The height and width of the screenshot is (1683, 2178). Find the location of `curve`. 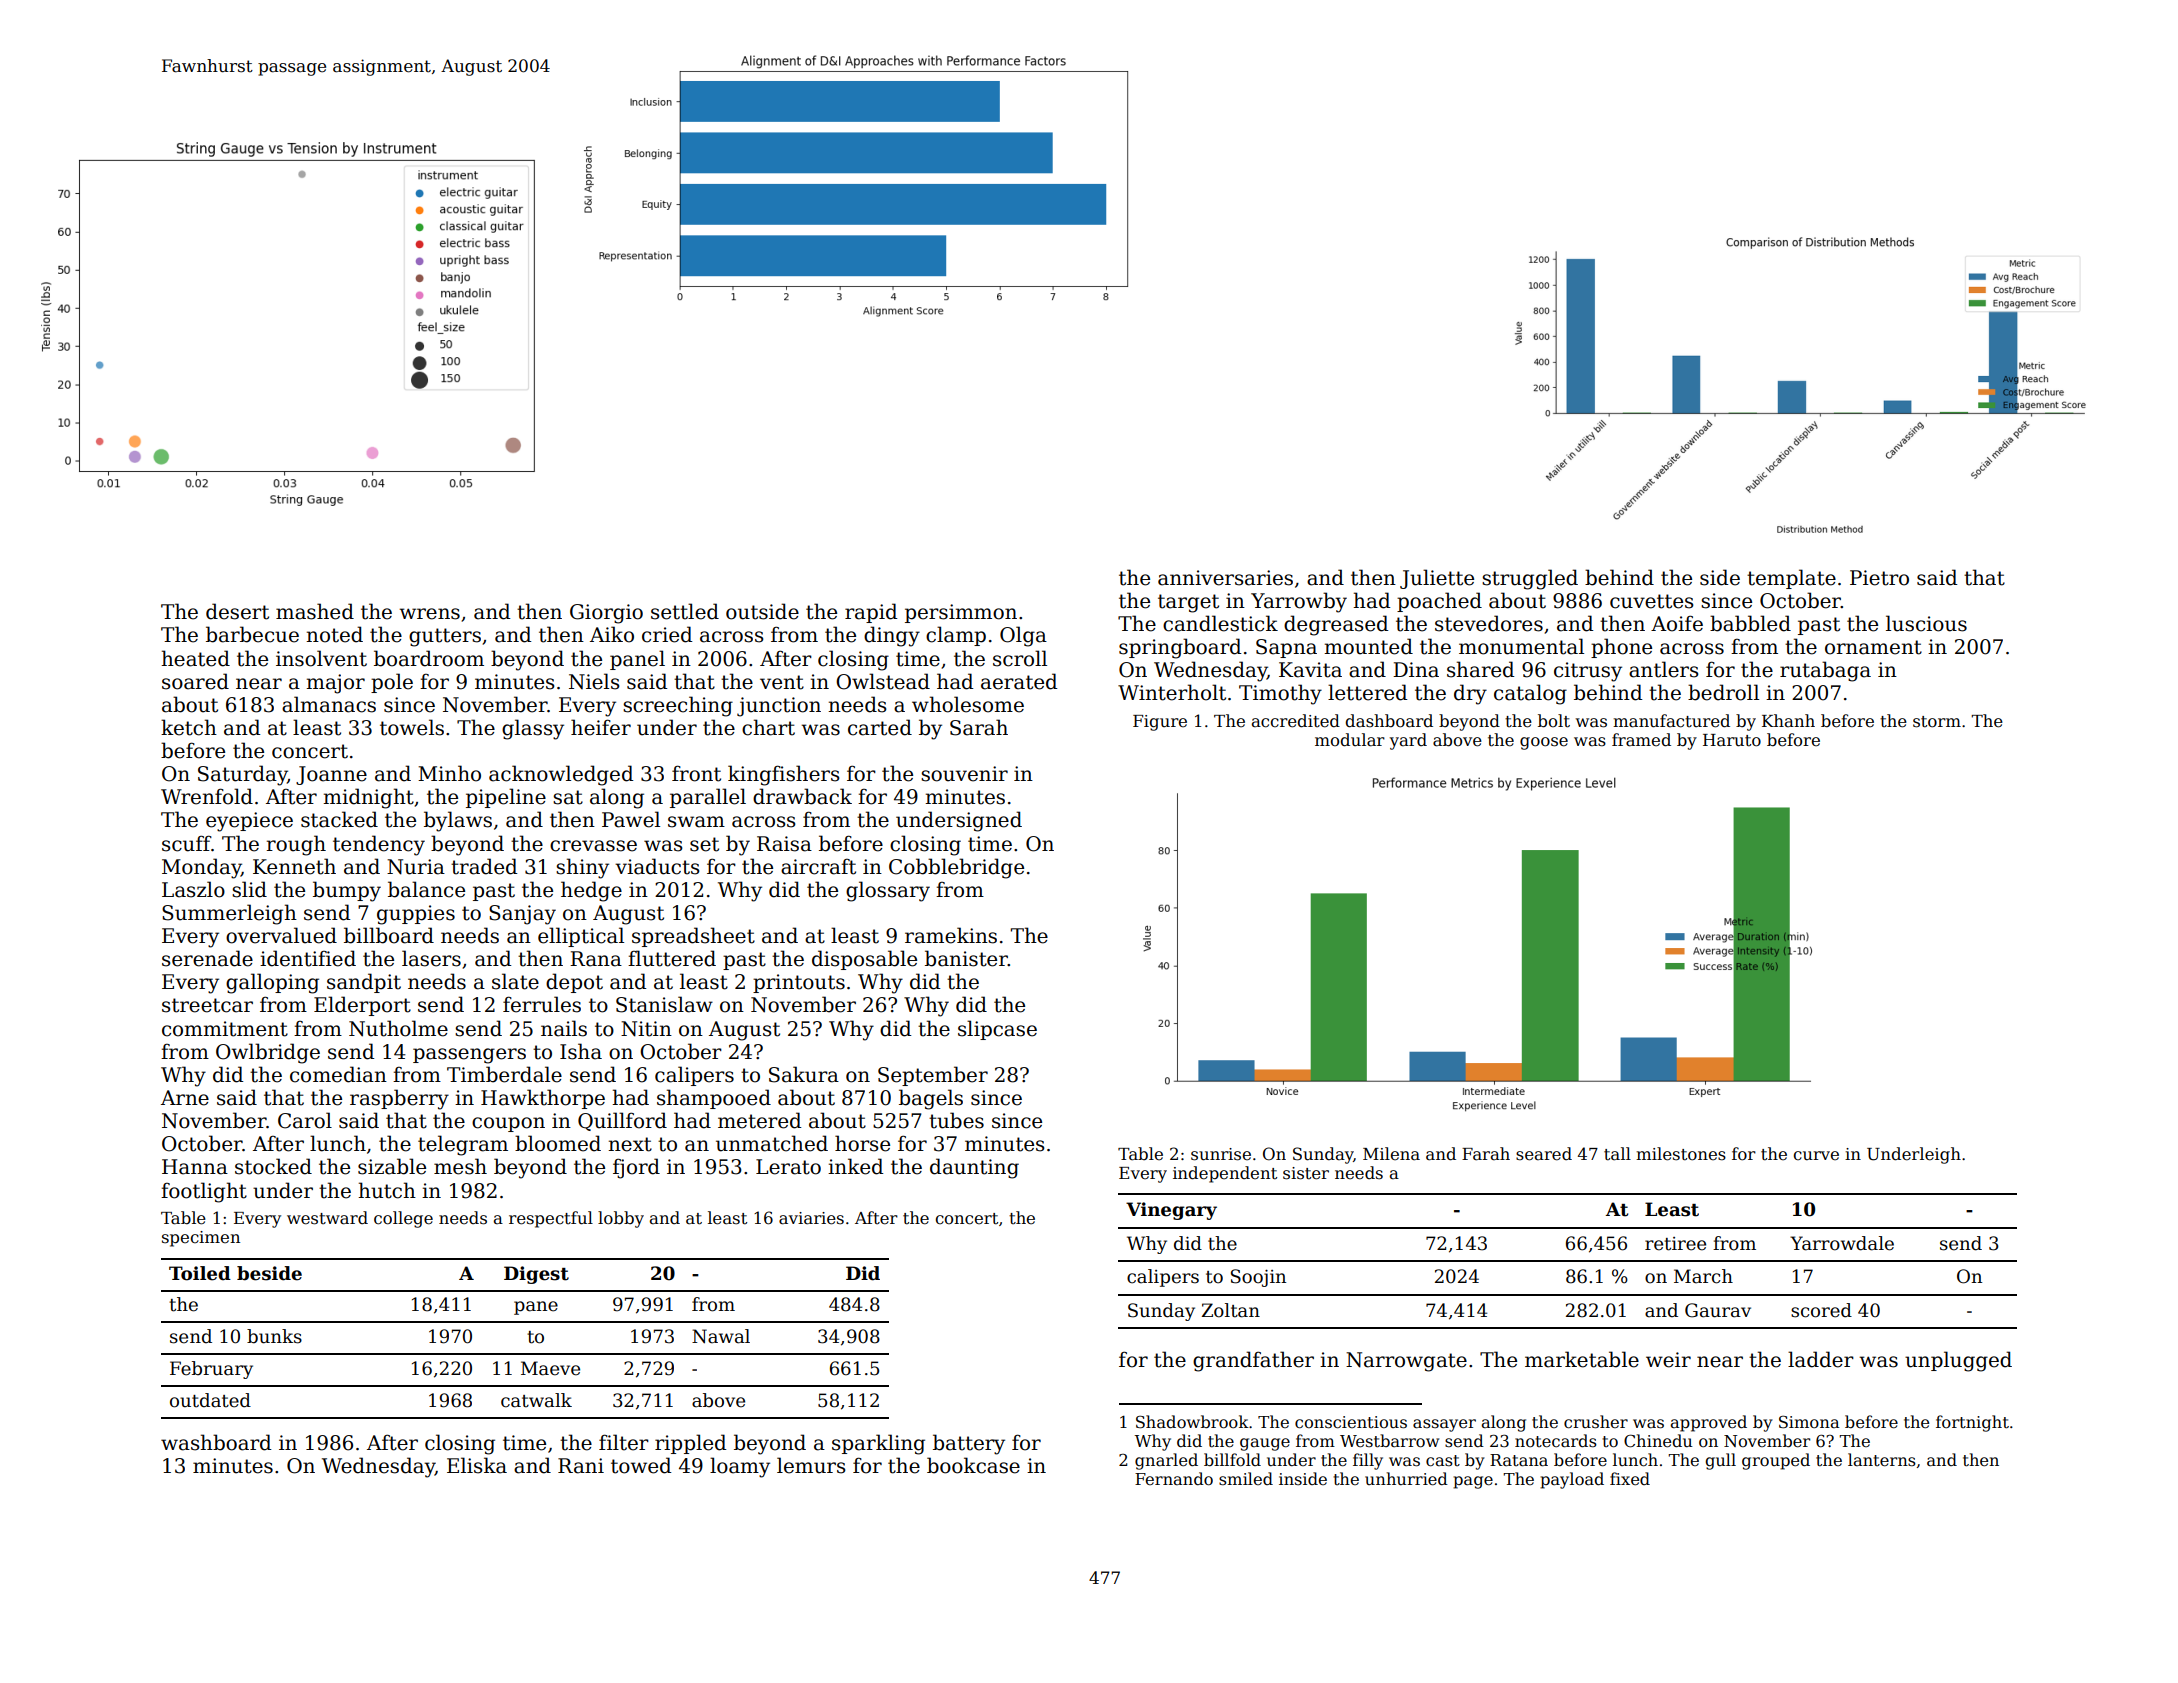

curve is located at coordinates (1816, 1156).
